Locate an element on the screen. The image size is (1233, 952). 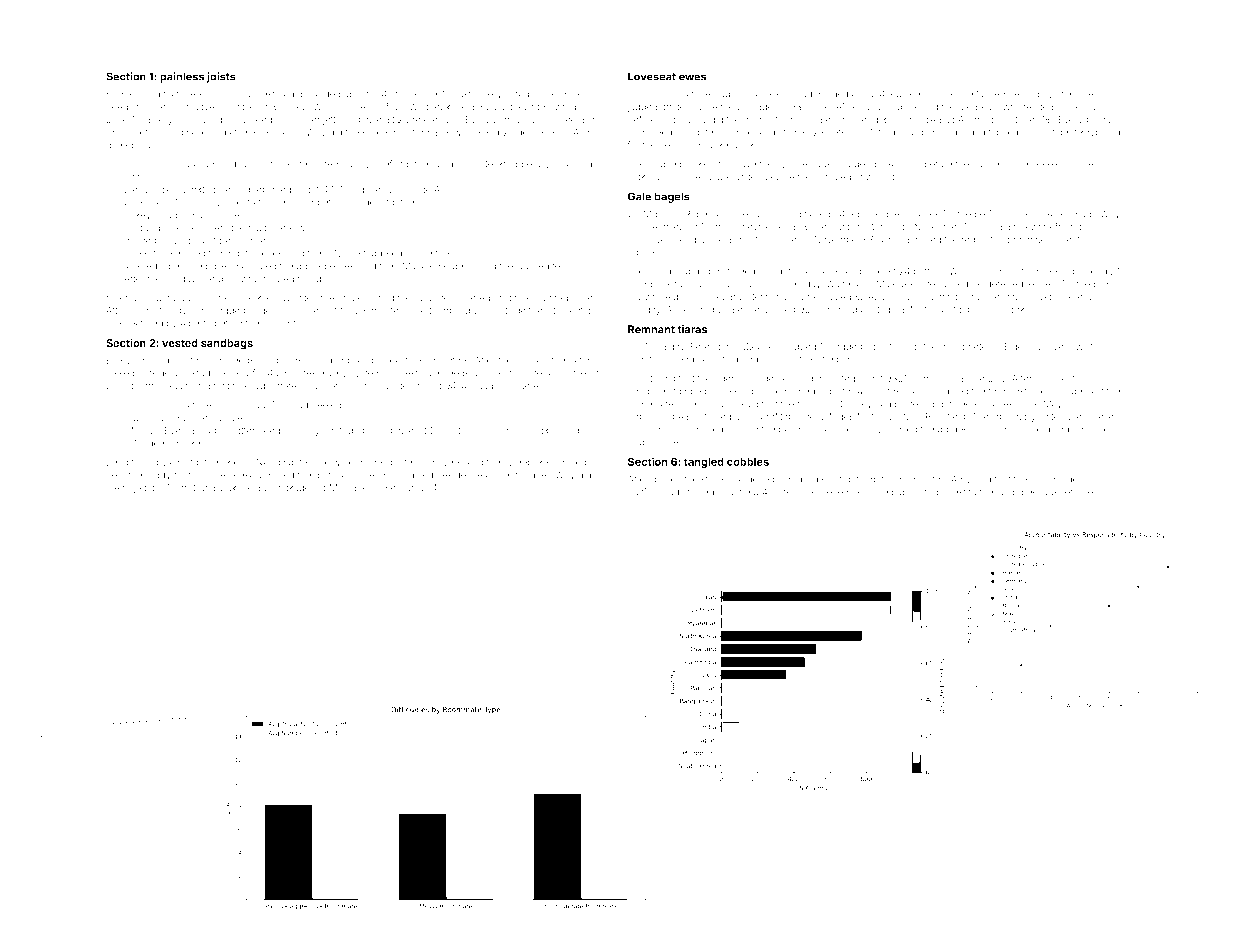
keyboards is located at coordinates (1102, 133).
